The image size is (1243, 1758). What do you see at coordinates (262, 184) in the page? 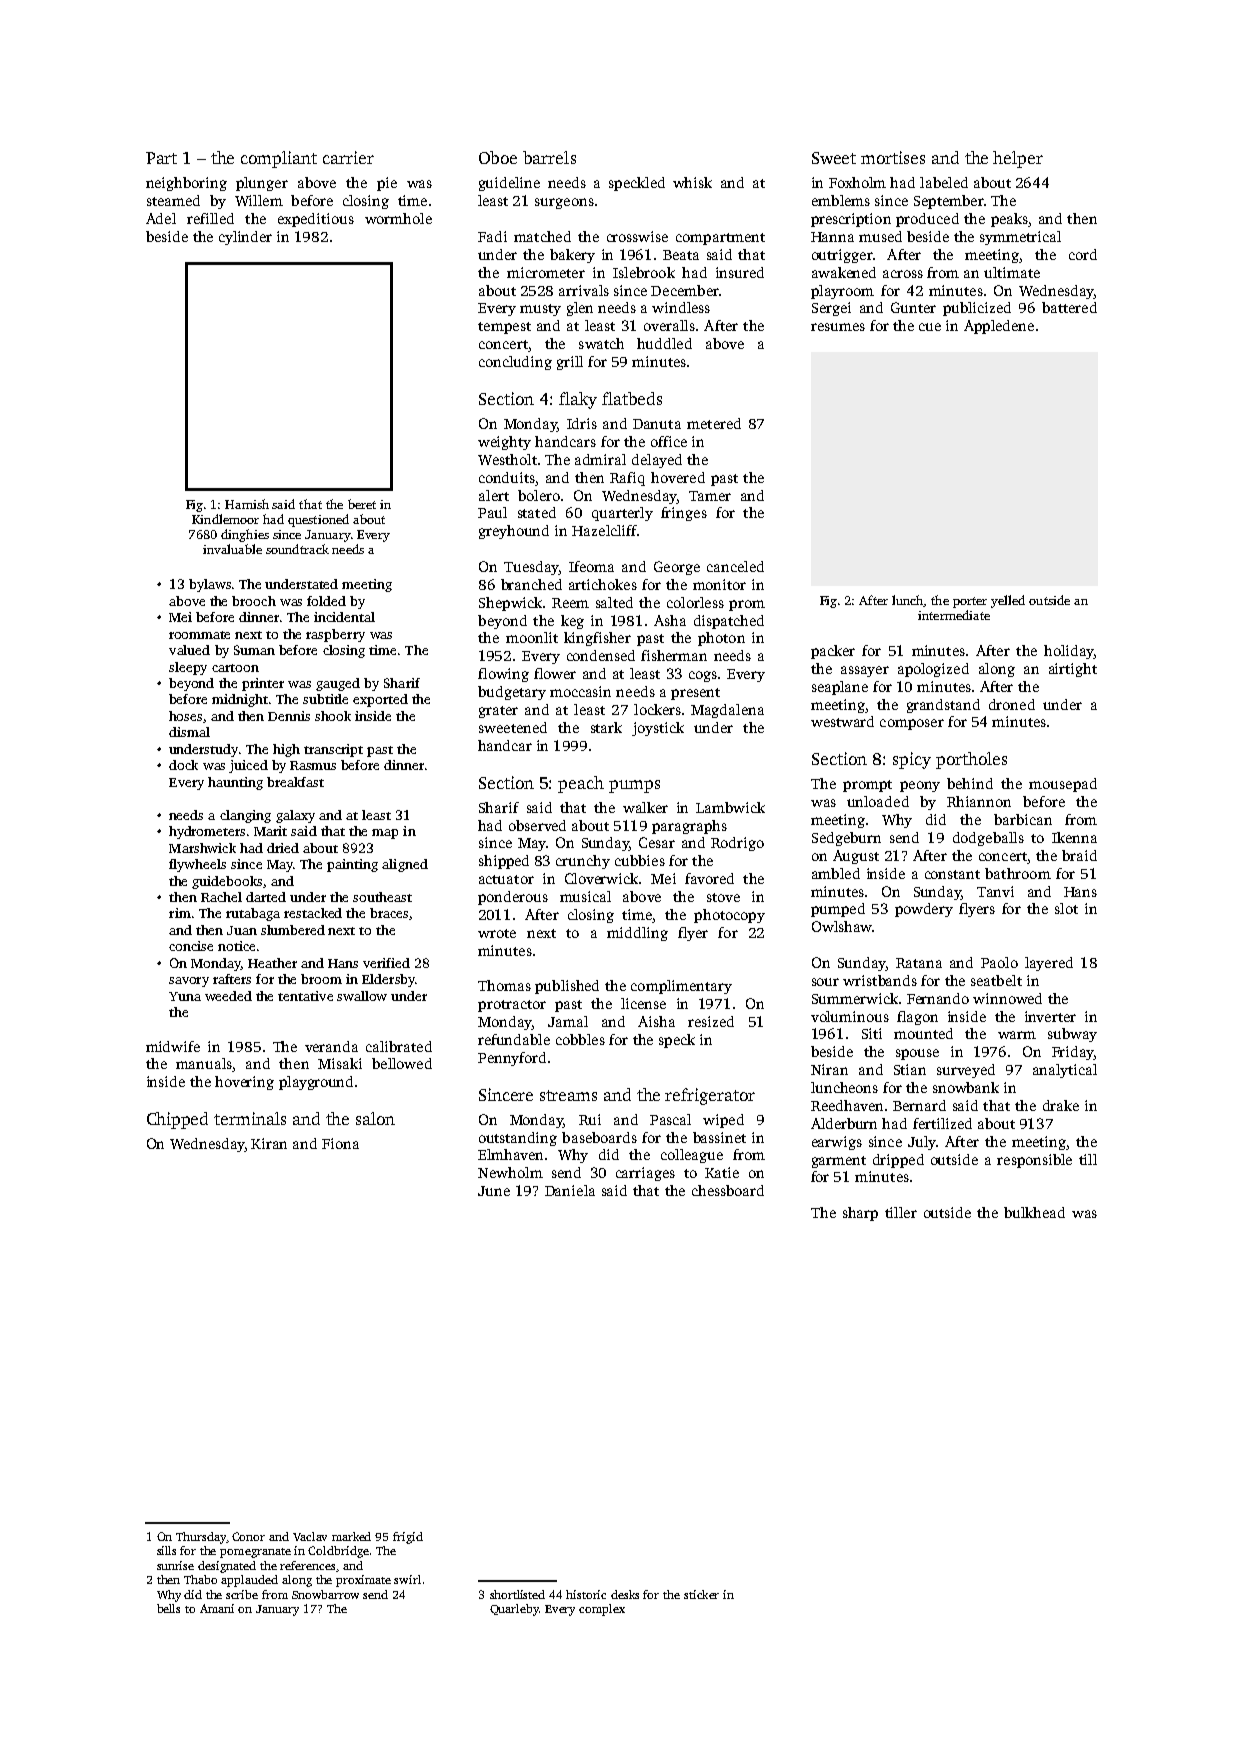
I see `plunger` at bounding box center [262, 184].
